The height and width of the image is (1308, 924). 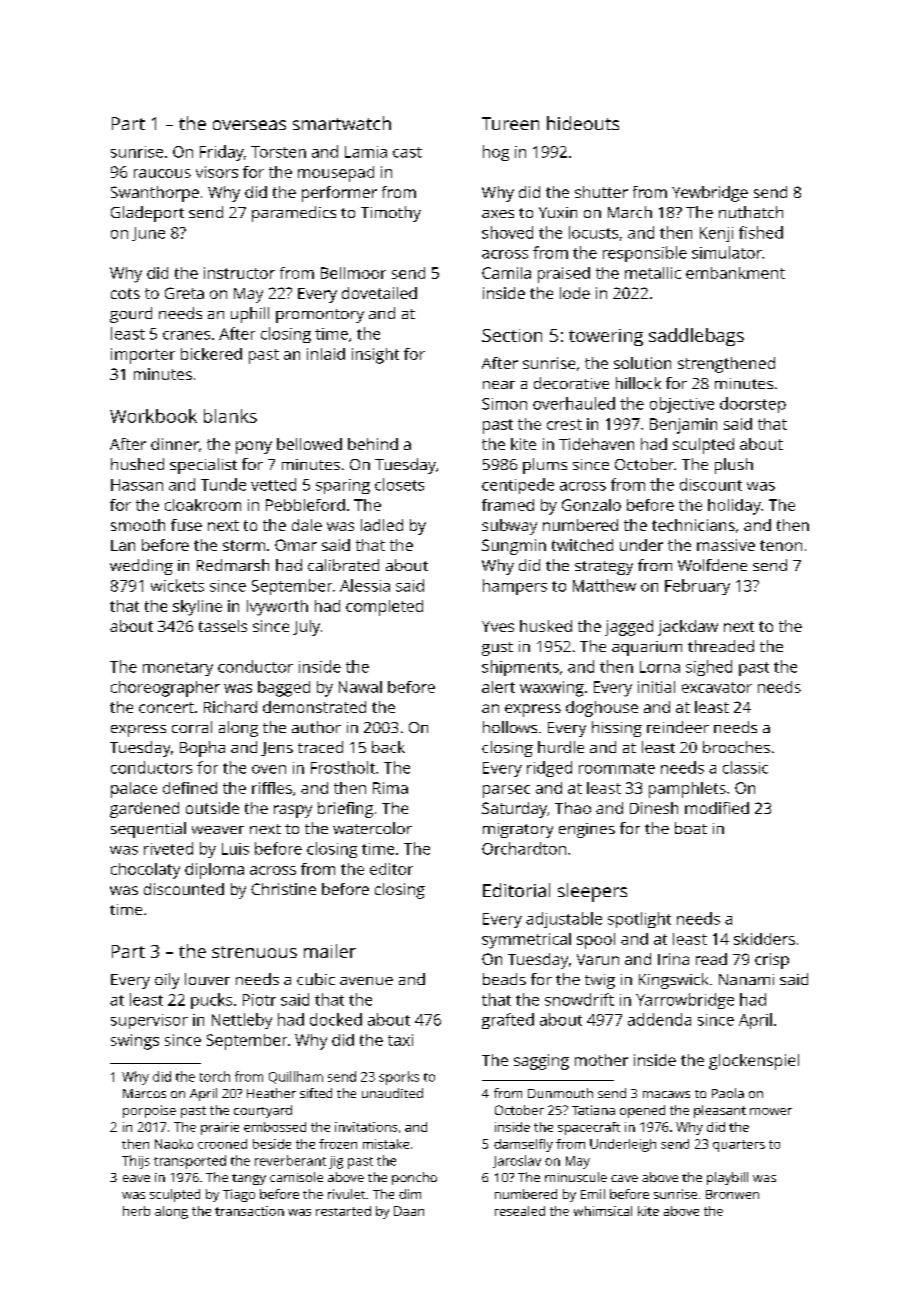 I want to click on completed, so click(x=384, y=608).
